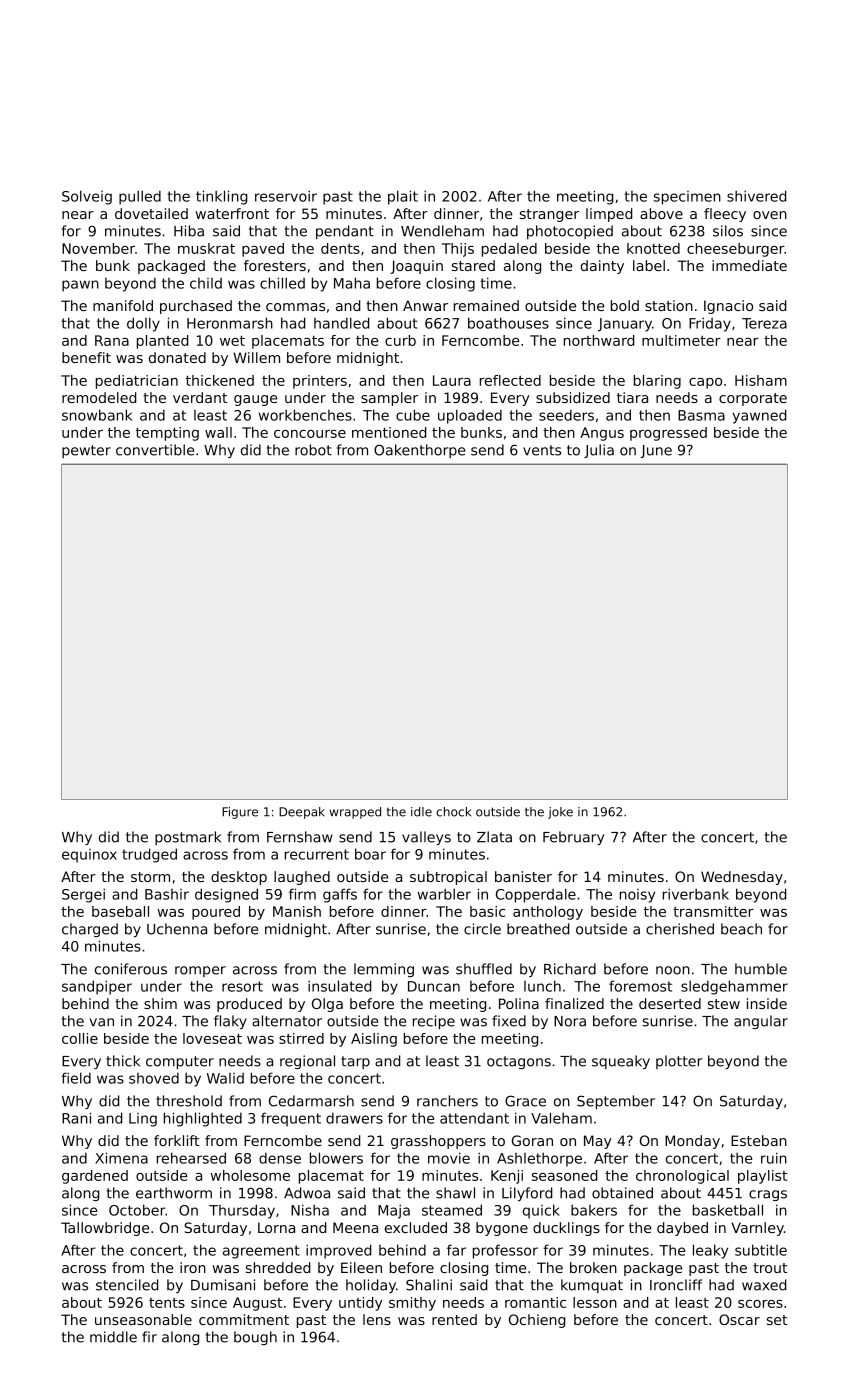 The image size is (849, 1400). I want to click on Valeham, so click(561, 1118).
